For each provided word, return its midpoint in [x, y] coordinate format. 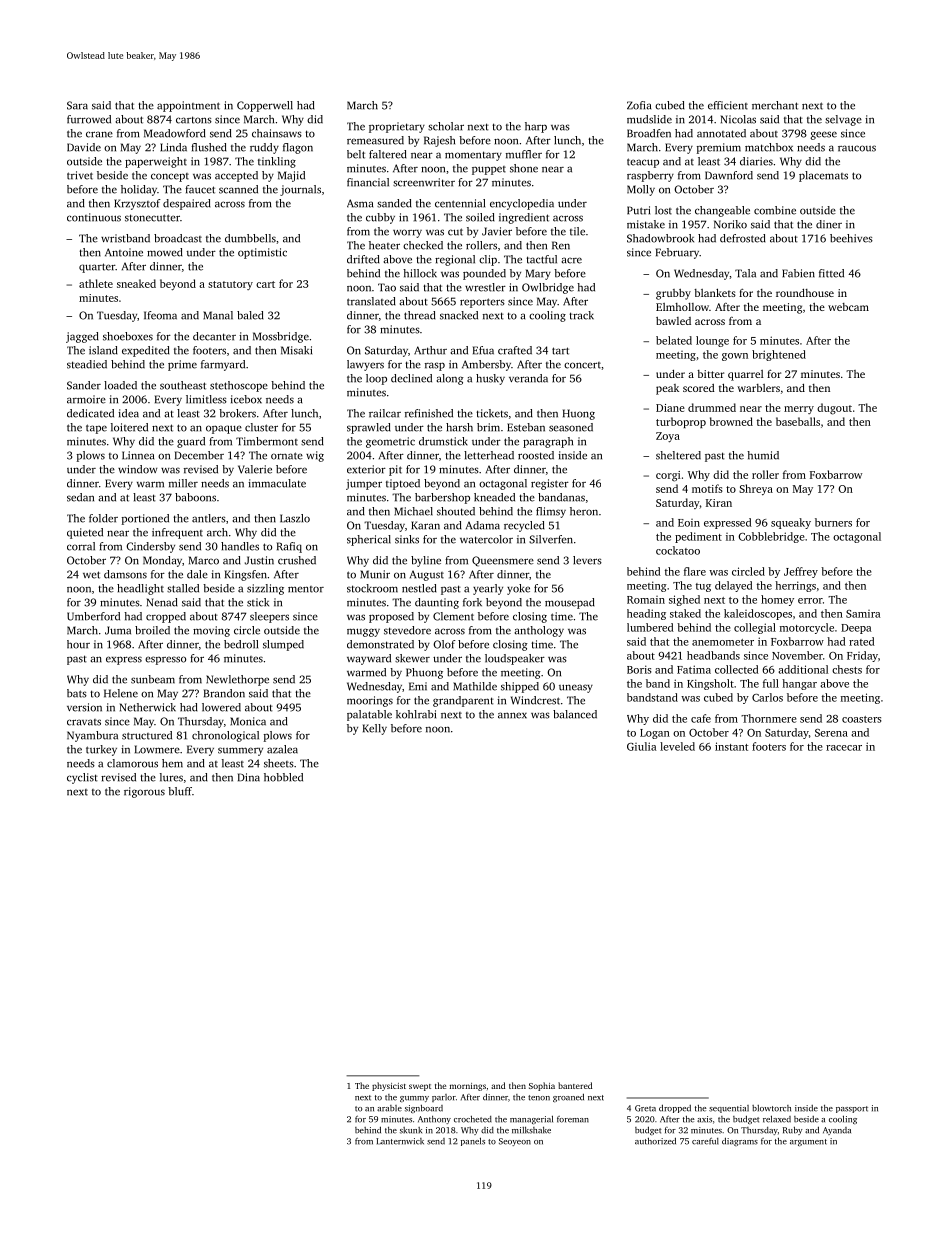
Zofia [639, 105]
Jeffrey [801, 572]
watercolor [486, 539]
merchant [775, 105]
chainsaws [277, 133]
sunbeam [153, 679]
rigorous [144, 792]
